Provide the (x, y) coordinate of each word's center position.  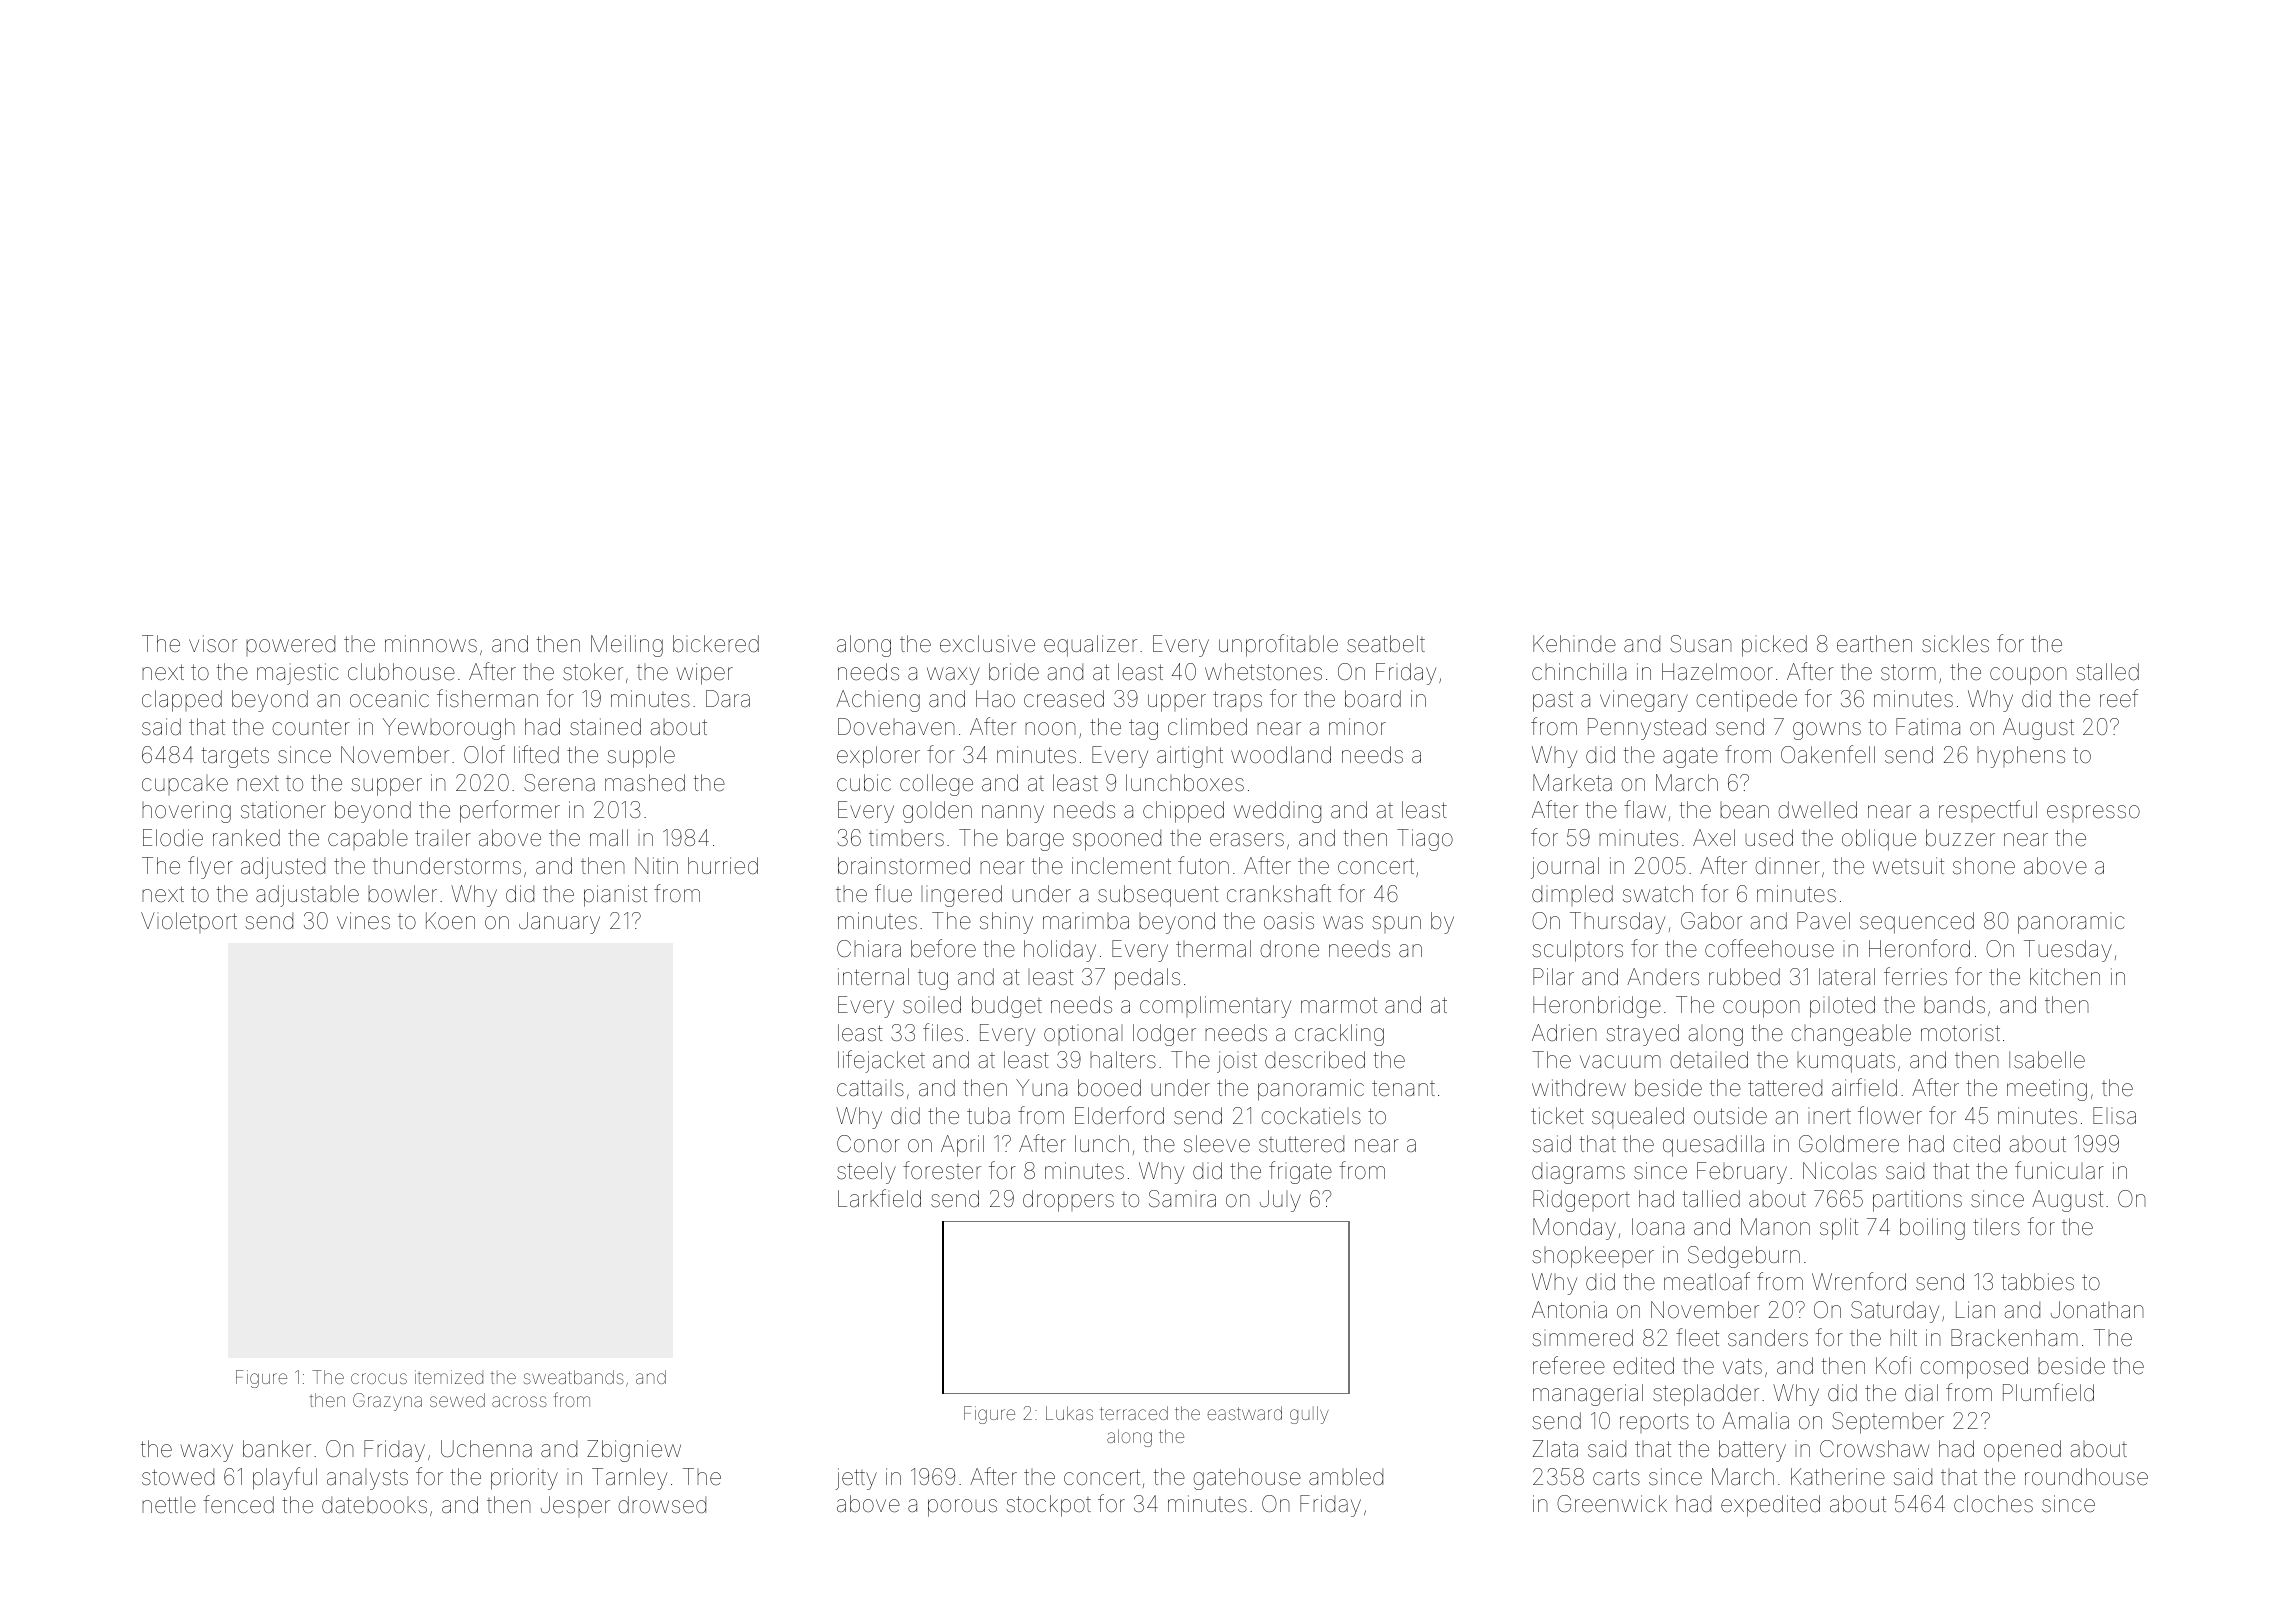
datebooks (374, 1505)
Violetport (189, 922)
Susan (1701, 644)
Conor (868, 1143)
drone (1289, 949)
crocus (379, 1378)
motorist (1960, 1033)
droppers (1068, 1201)
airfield (1864, 1087)
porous (962, 1508)
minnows (431, 644)
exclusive (987, 644)
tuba (988, 1116)
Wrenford (1859, 1281)
